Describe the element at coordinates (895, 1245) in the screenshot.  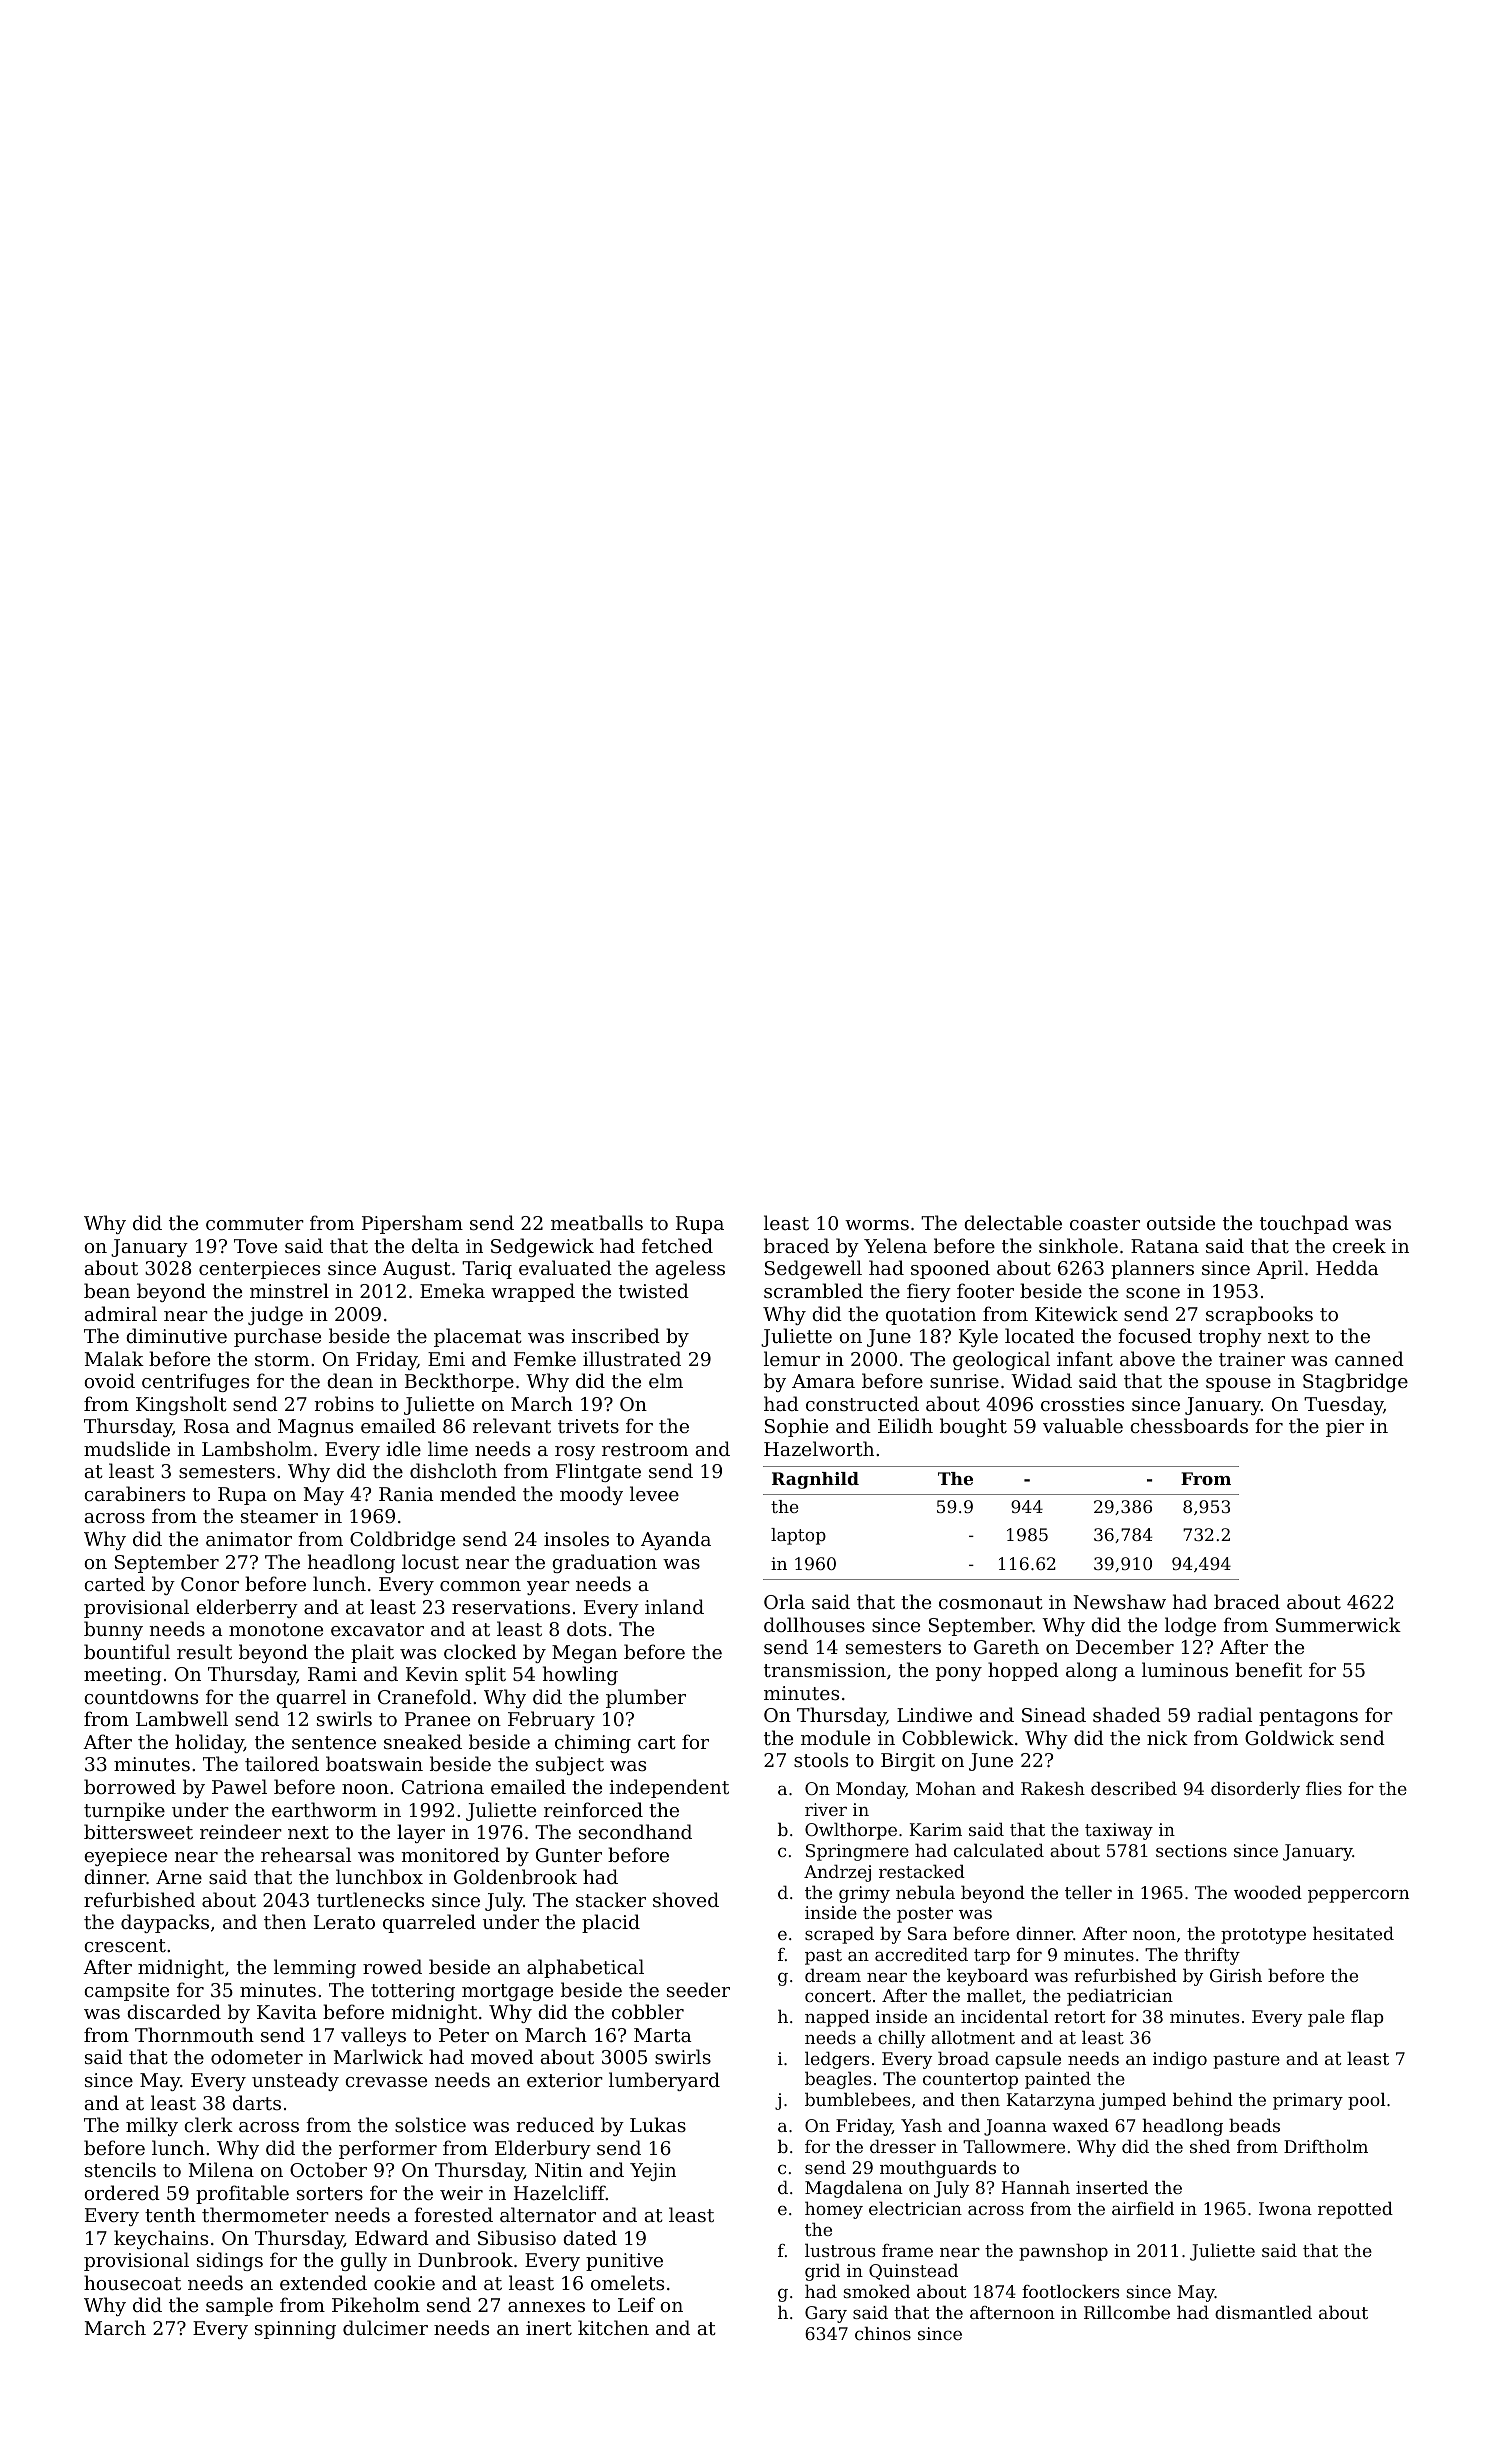
I see `Yelena` at that location.
